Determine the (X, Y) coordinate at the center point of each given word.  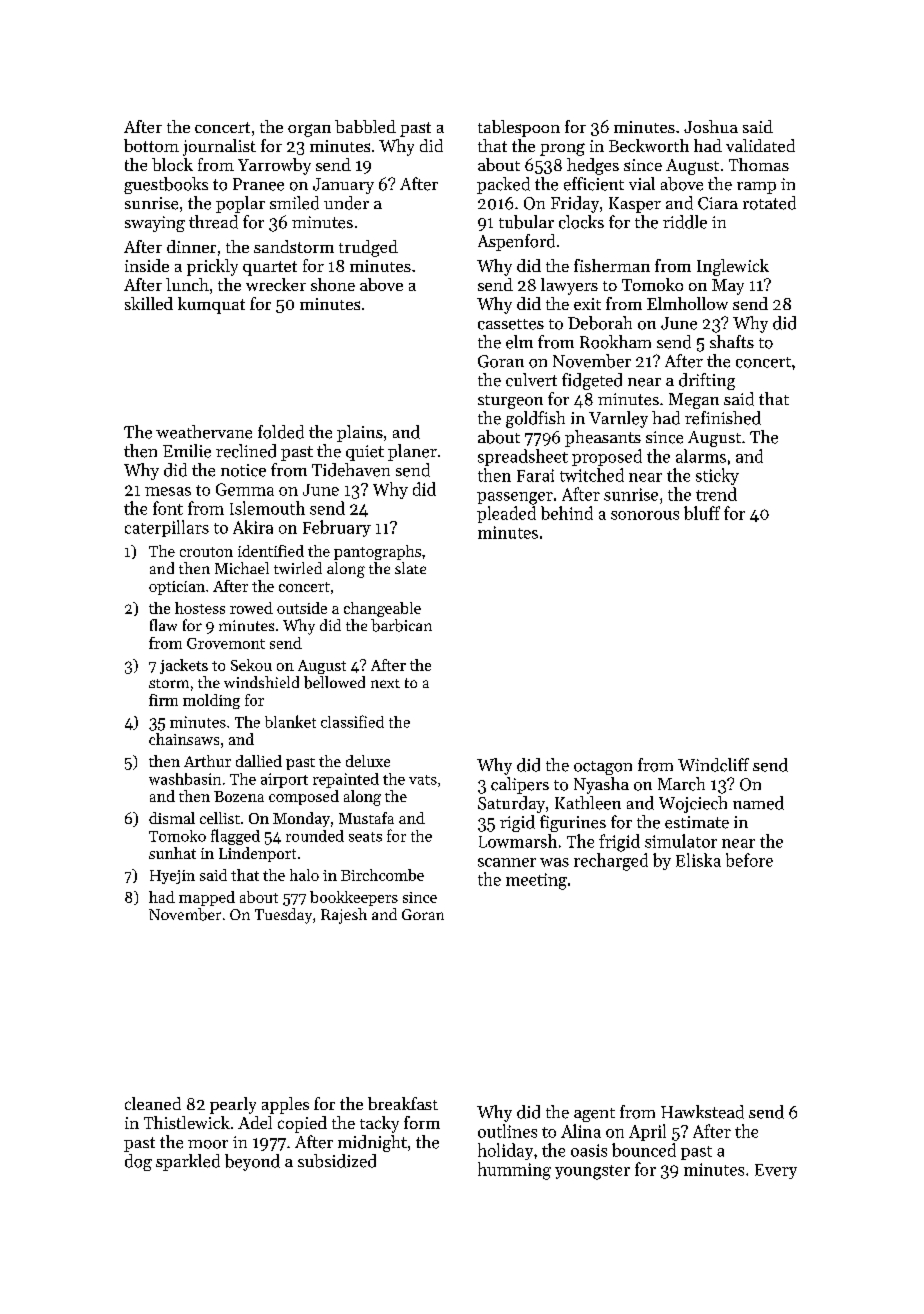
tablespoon (519, 128)
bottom (151, 145)
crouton (206, 552)
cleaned (153, 1103)
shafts (732, 341)
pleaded (506, 514)
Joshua (711, 126)
